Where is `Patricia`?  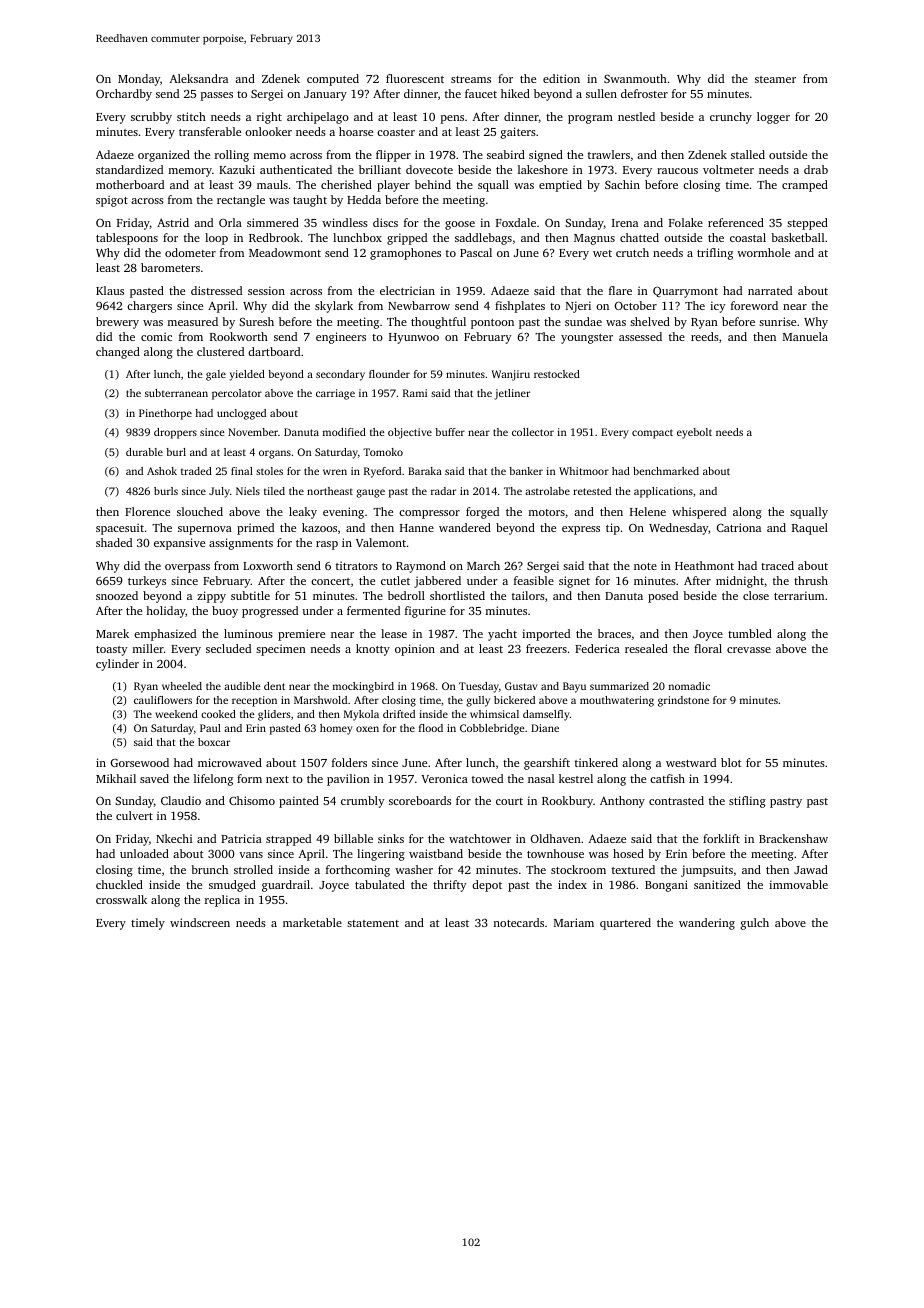
Patricia is located at coordinates (241, 838).
